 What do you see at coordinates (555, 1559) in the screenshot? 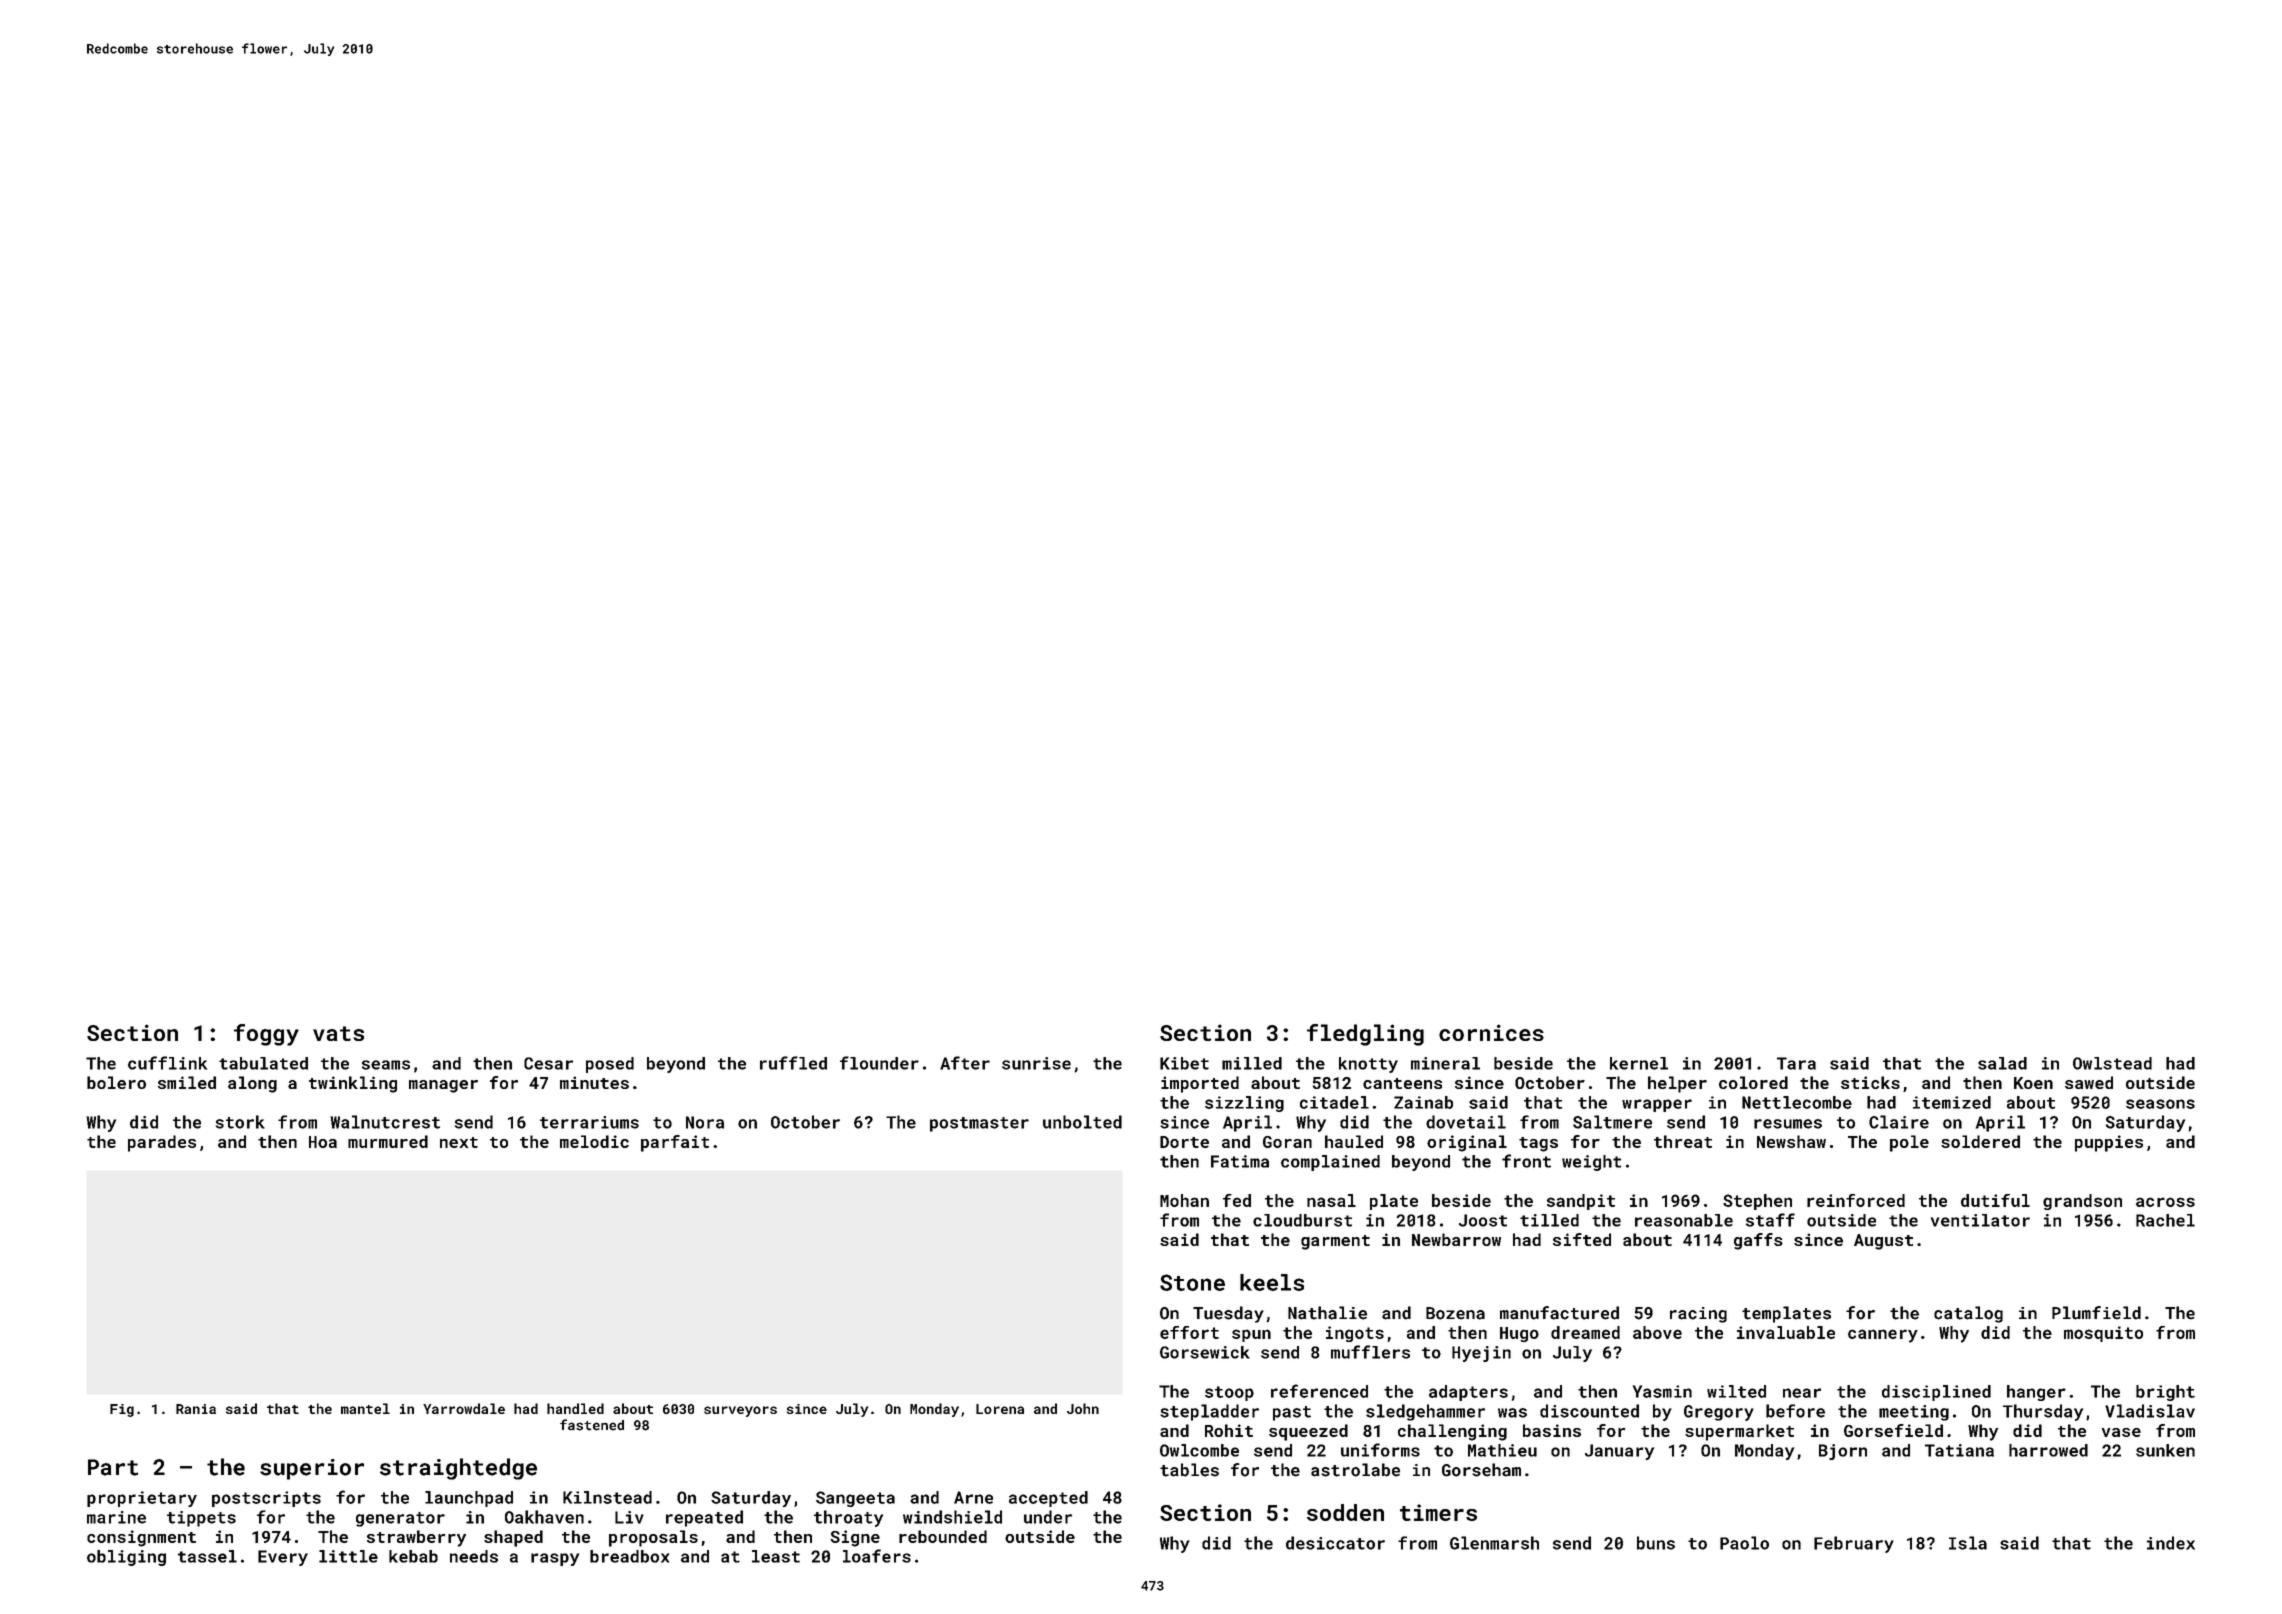
I see `raspy` at bounding box center [555, 1559].
